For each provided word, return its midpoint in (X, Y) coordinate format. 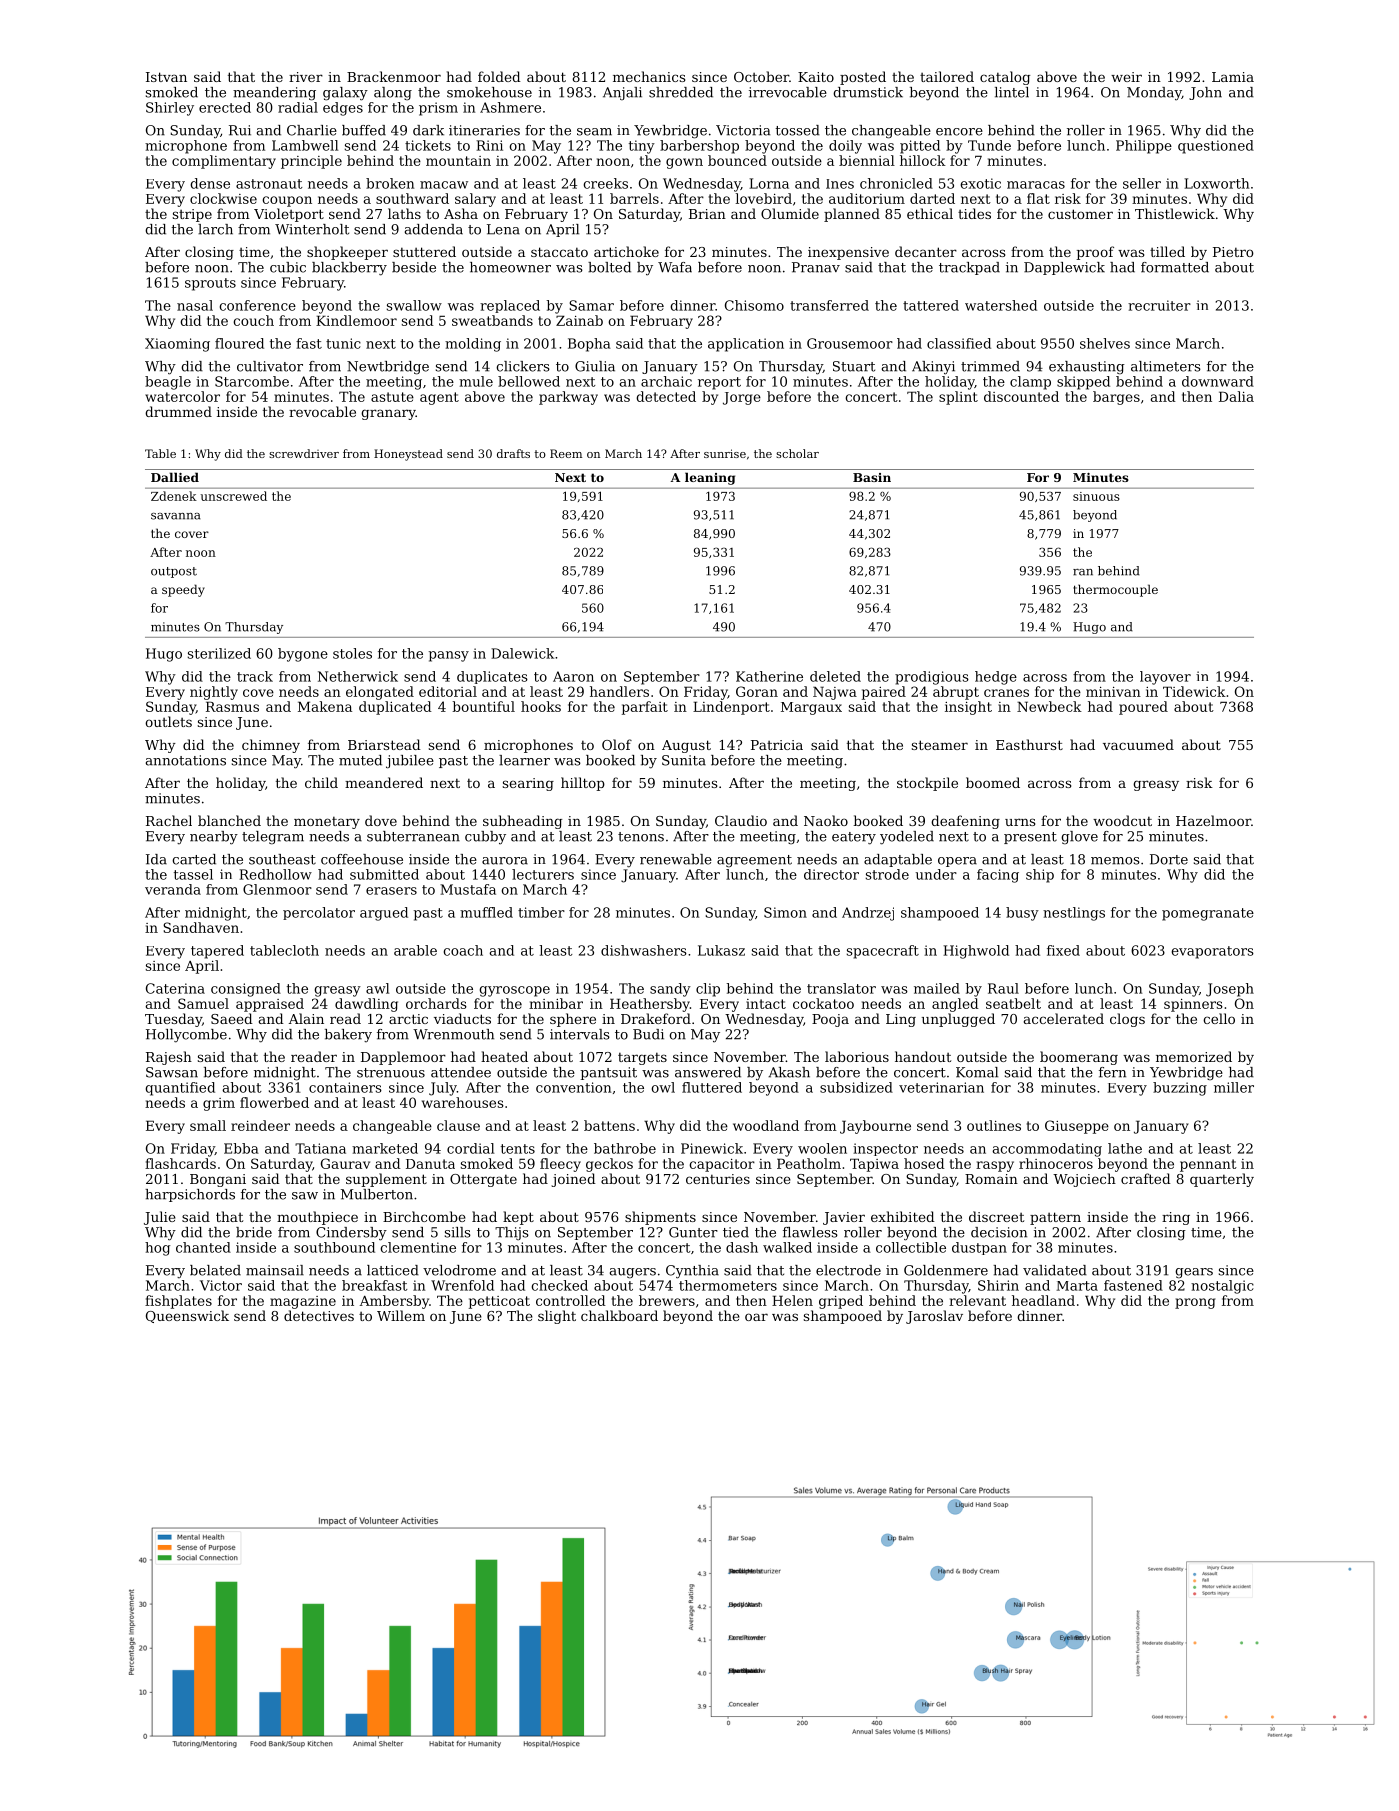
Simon (785, 912)
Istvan (166, 77)
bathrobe (625, 1148)
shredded (681, 92)
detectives (319, 1315)
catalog (1005, 78)
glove (1079, 838)
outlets (168, 721)
